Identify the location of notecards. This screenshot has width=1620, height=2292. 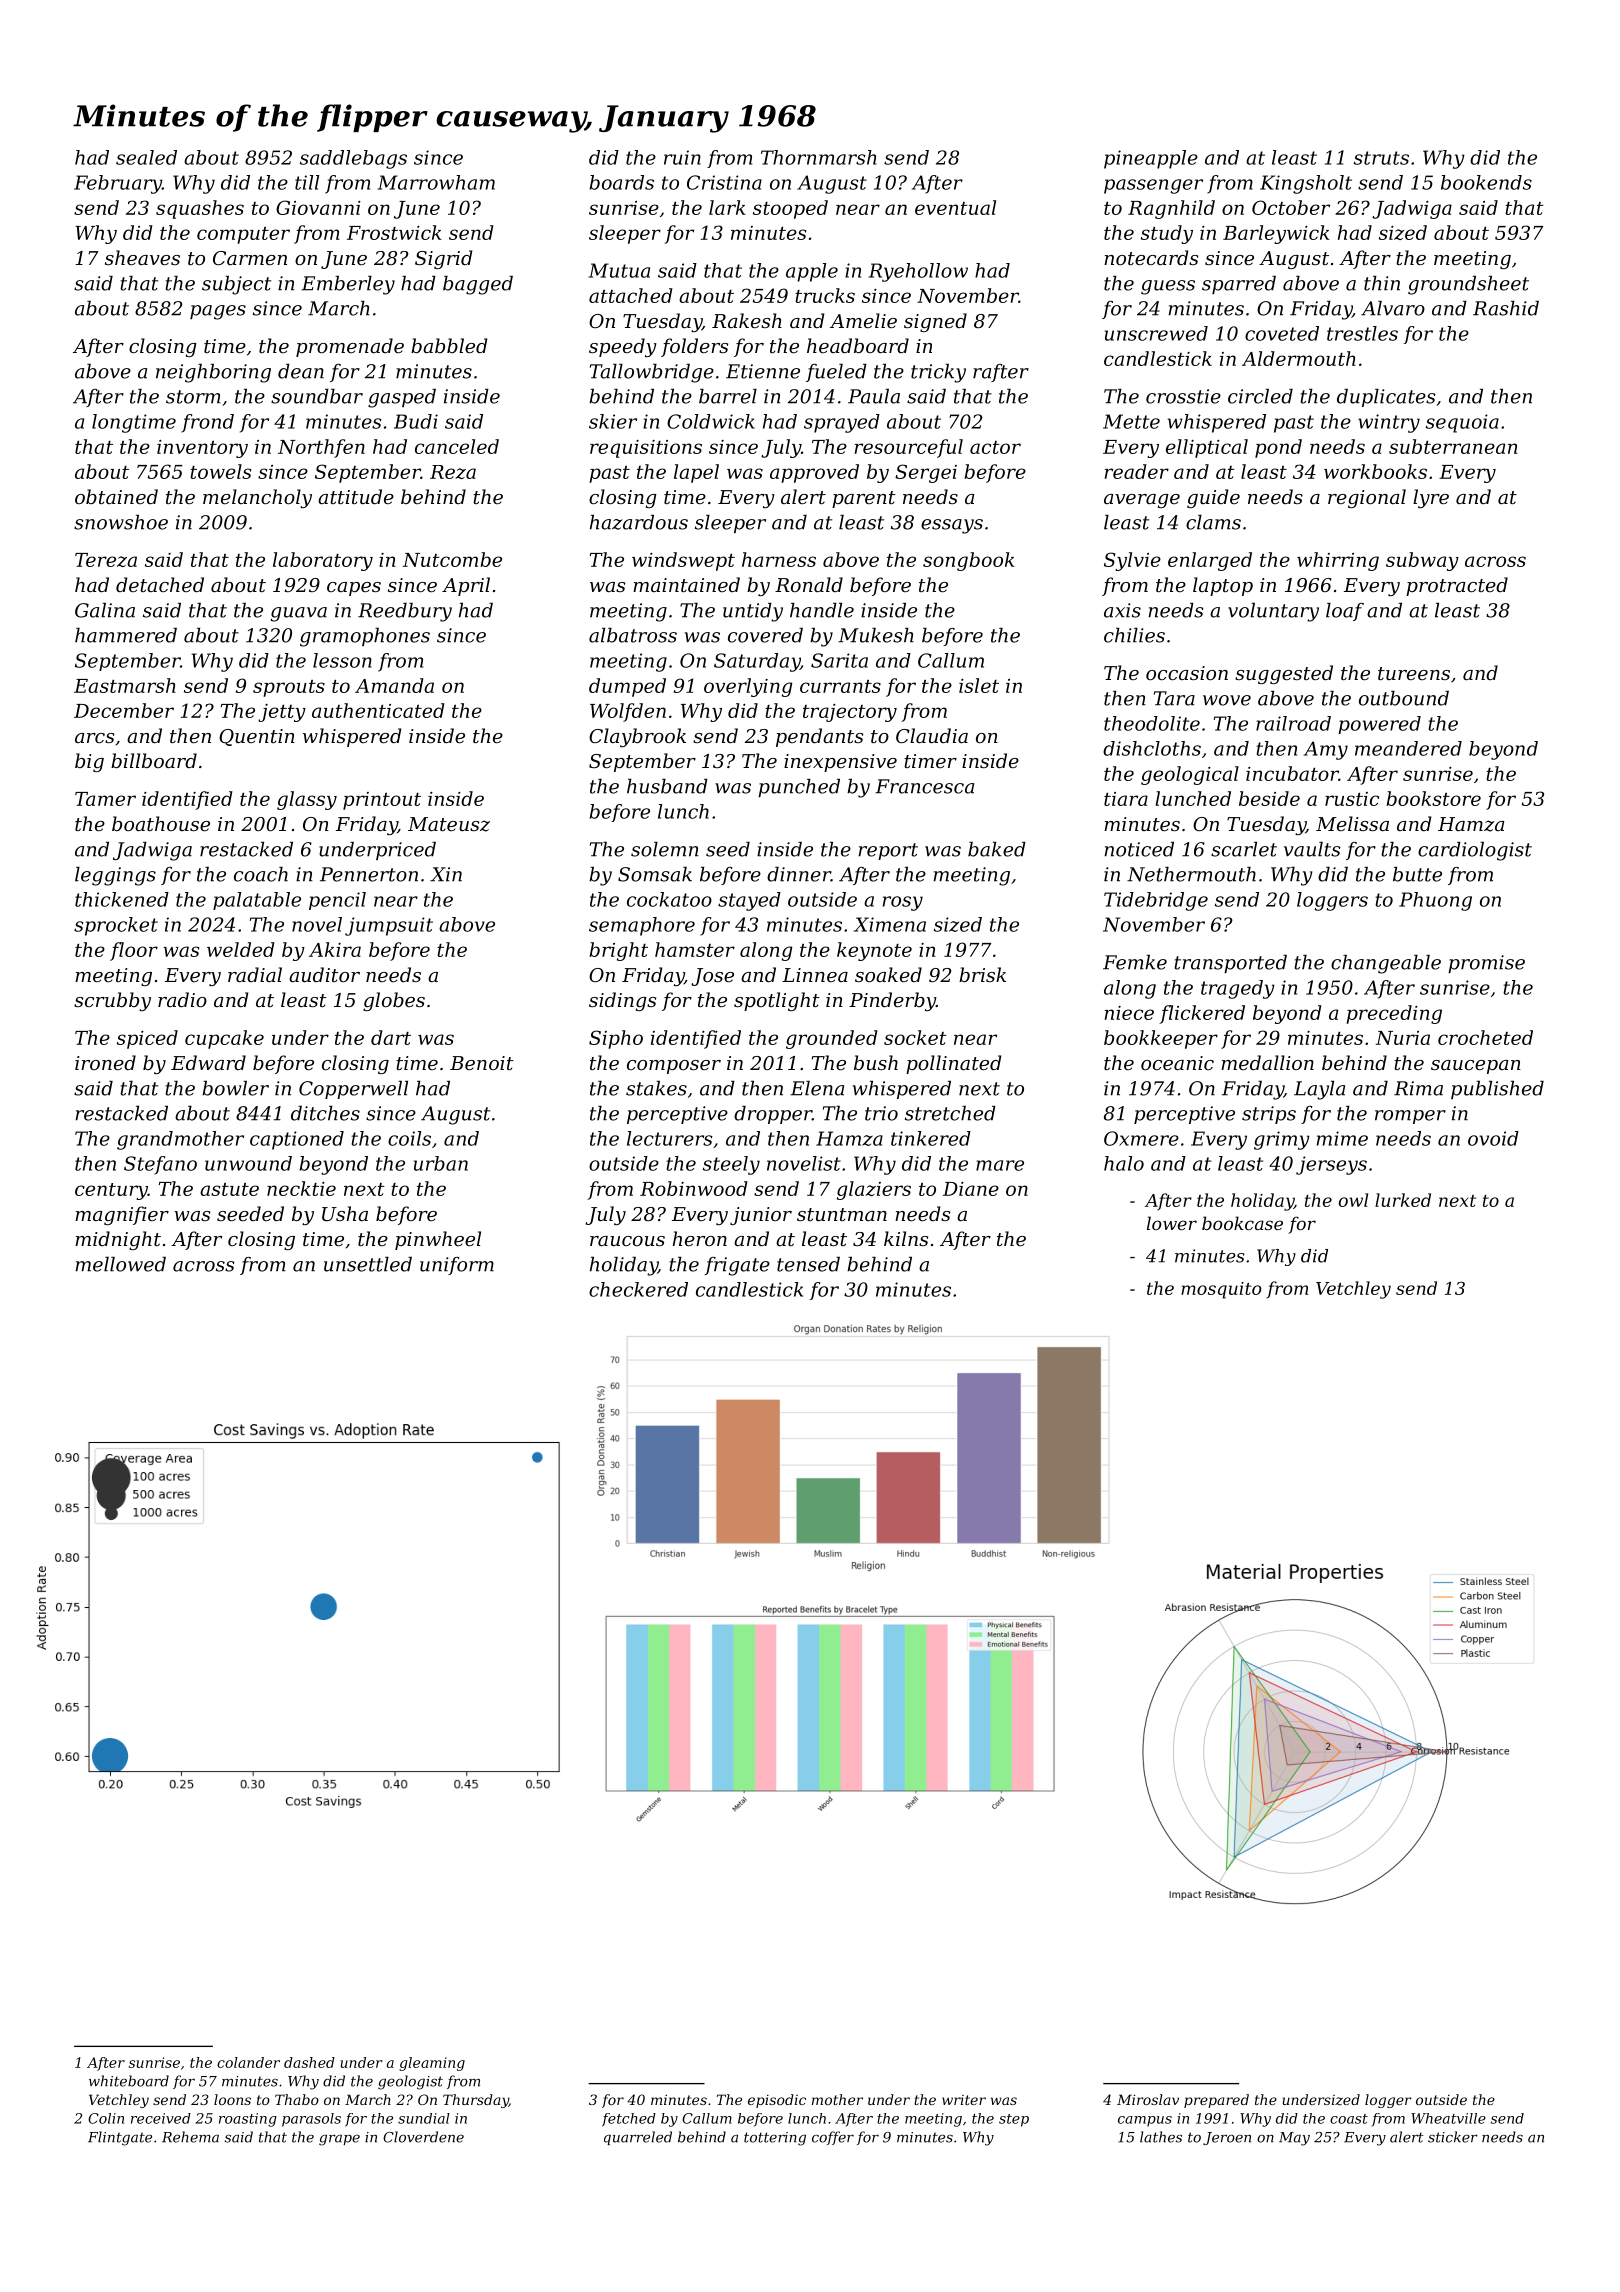
(1151, 257).
